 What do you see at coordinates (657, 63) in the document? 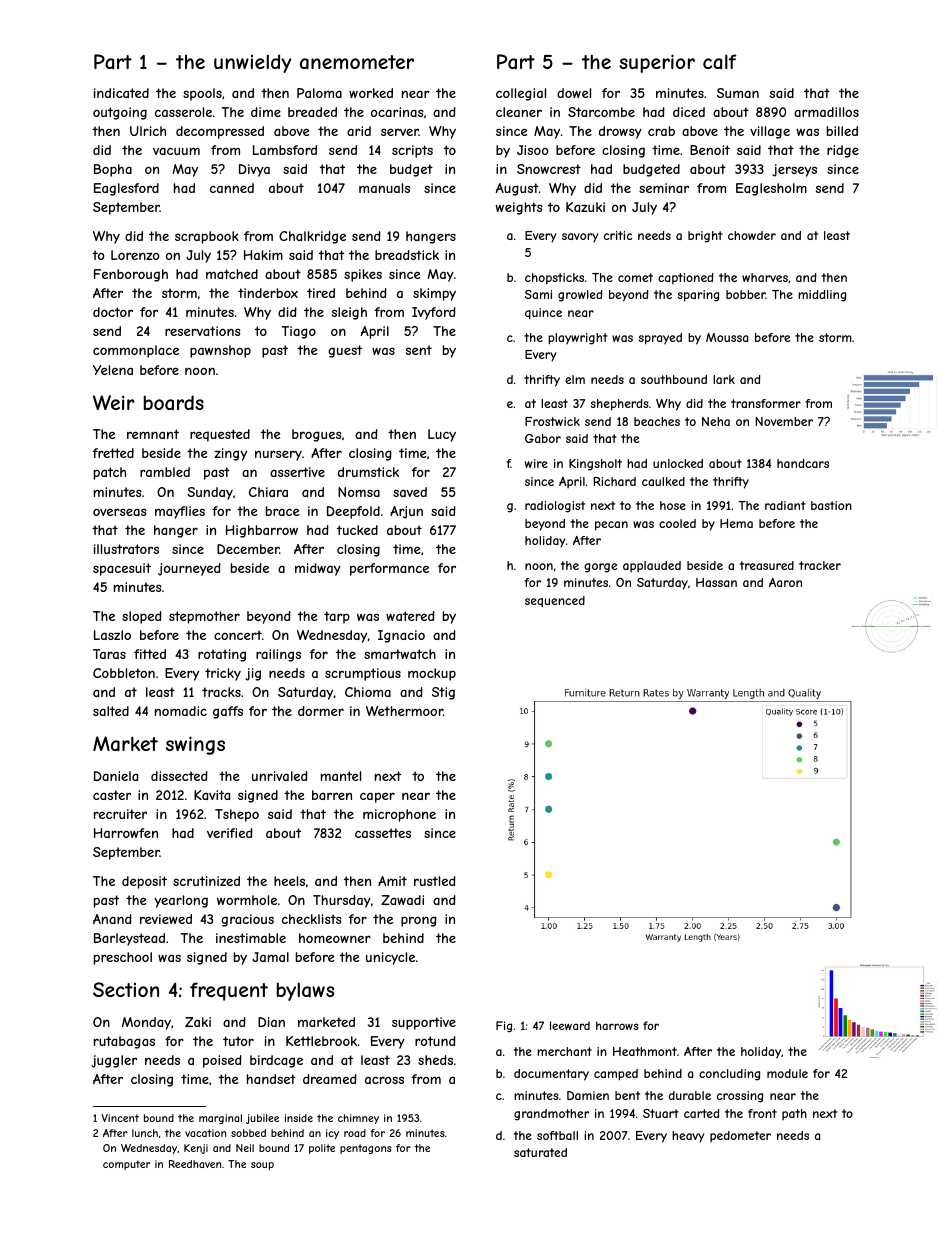
I see `superior` at bounding box center [657, 63].
